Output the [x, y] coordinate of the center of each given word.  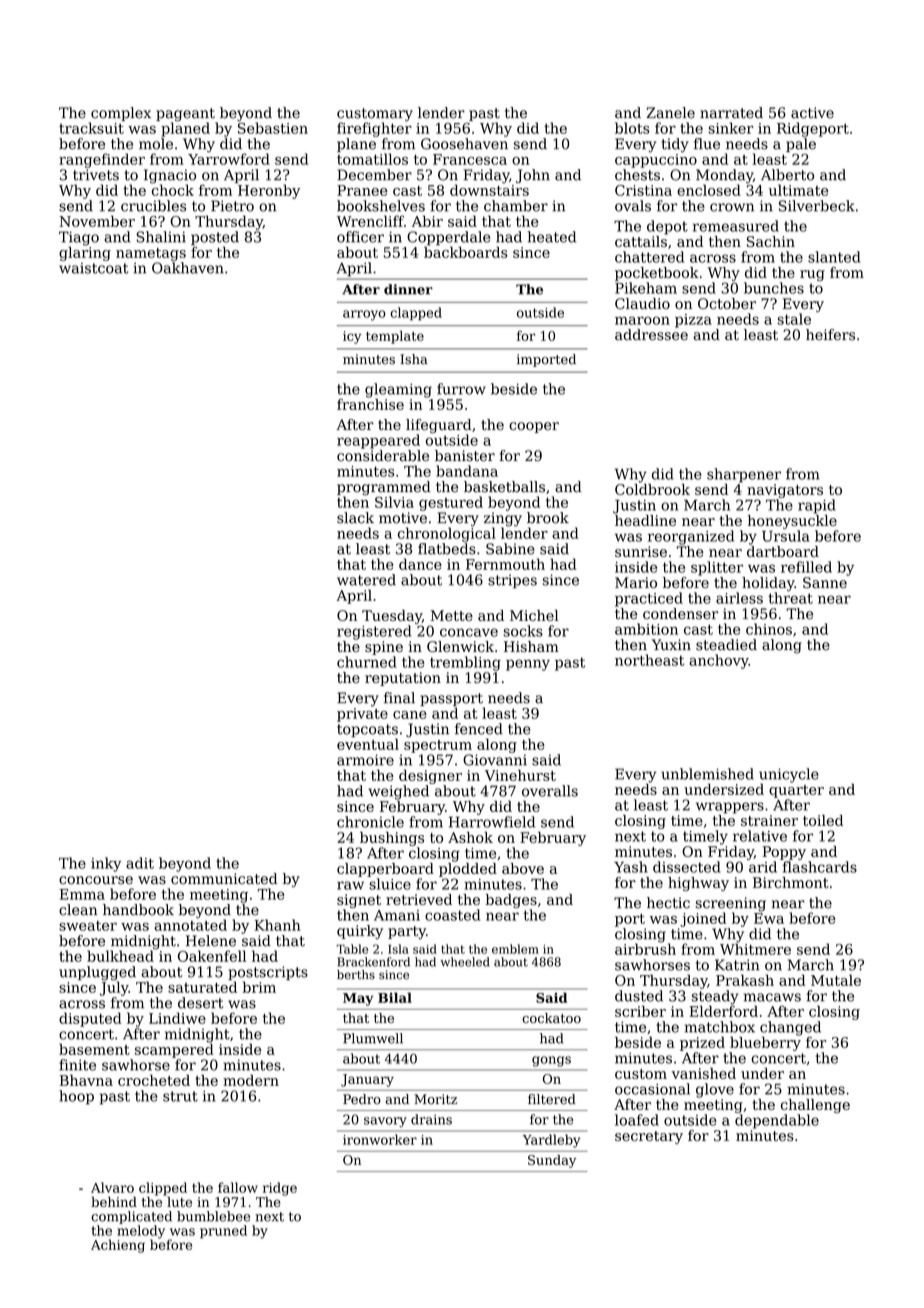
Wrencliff [370, 221]
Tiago [79, 238]
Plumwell [373, 1038]
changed [790, 1028]
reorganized [691, 537]
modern [251, 1080]
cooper [534, 427]
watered [366, 580]
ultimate [798, 190]
